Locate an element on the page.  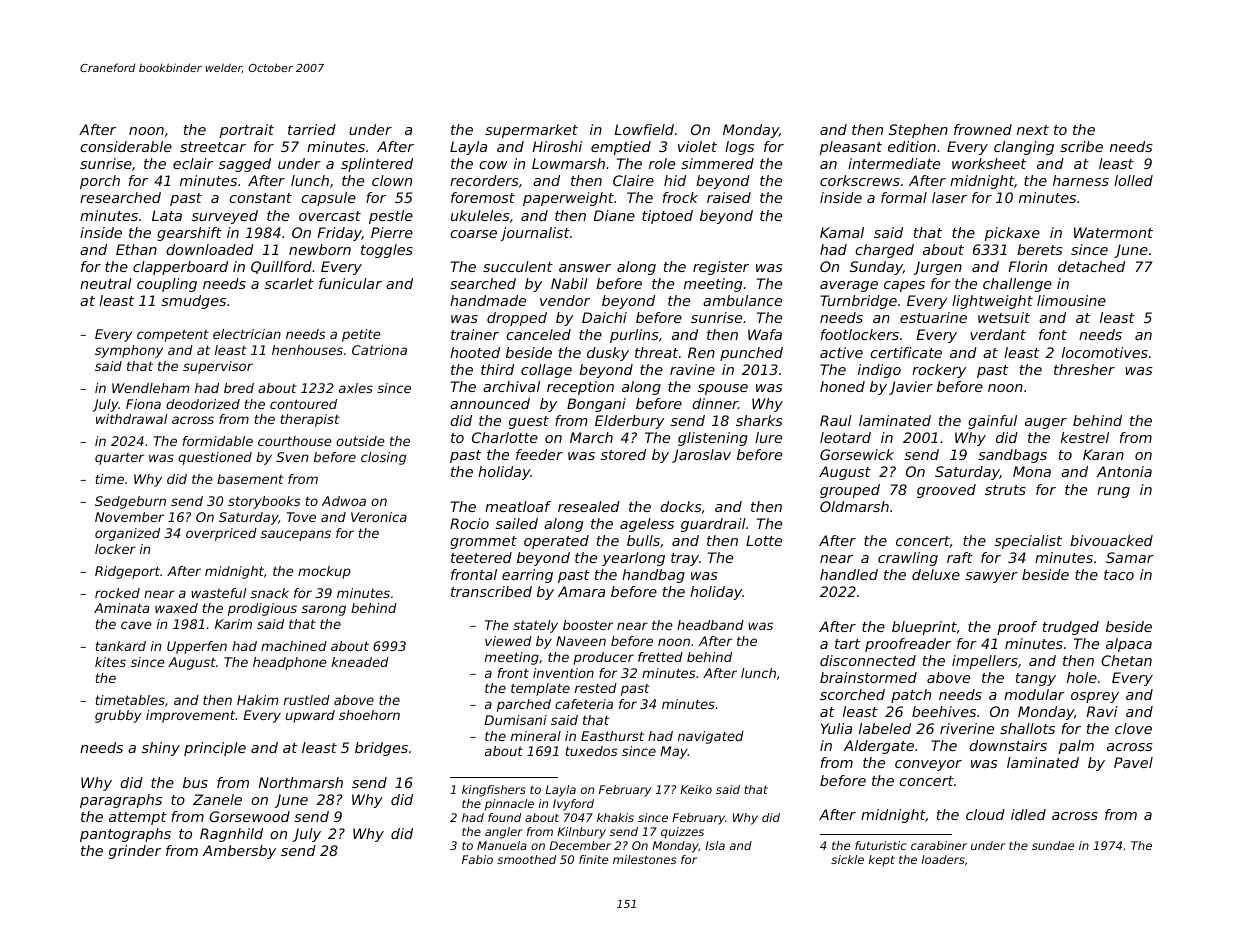
tarried is located at coordinates (312, 129).
